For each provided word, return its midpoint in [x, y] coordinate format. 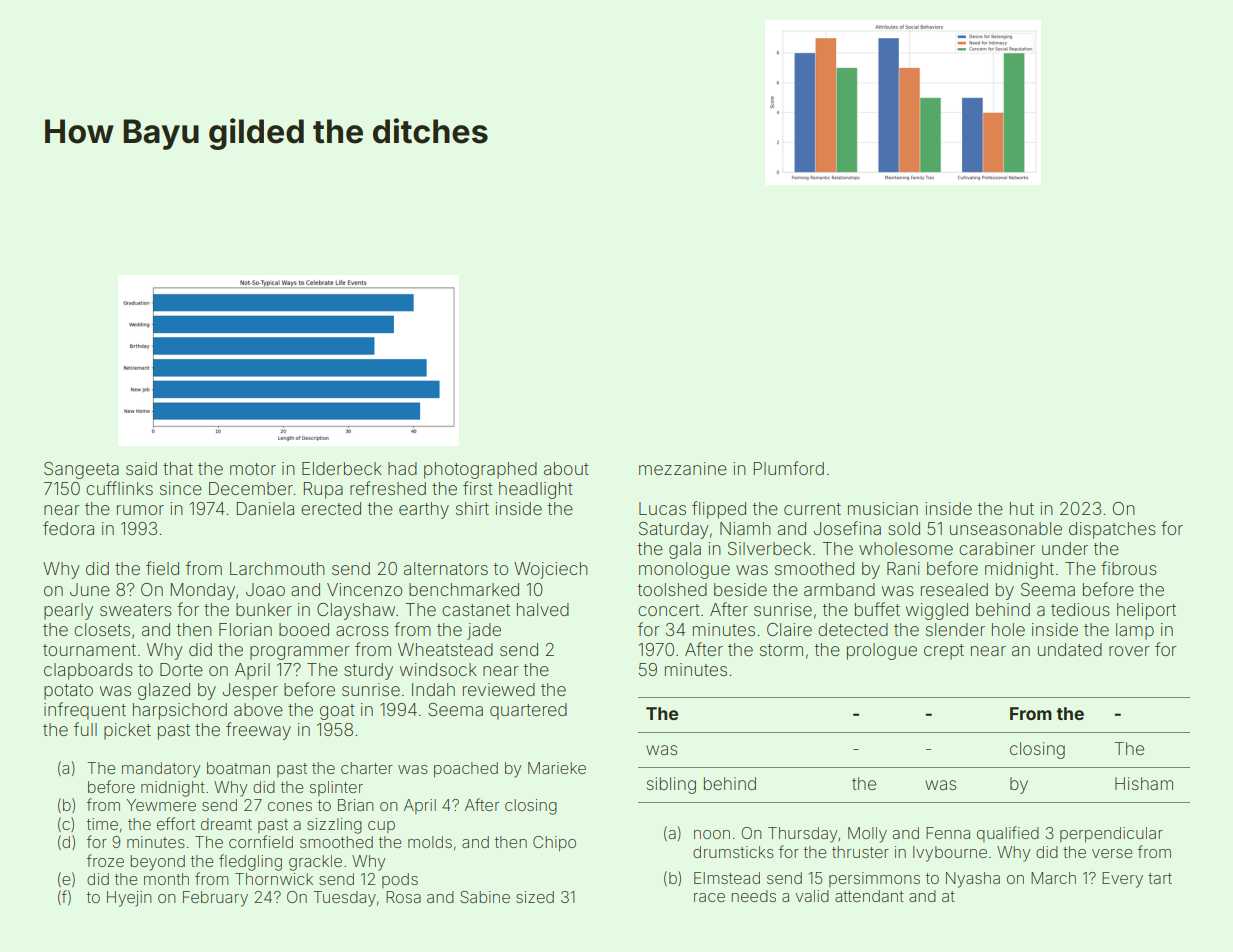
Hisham [1144, 783]
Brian [355, 805]
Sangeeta [81, 470]
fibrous [1129, 568]
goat [337, 712]
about [566, 468]
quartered [528, 711]
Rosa [403, 897]
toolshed [672, 589]
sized [535, 897]
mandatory [161, 770]
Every [1122, 880]
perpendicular [1111, 834]
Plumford [789, 468]
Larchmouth [277, 568]
